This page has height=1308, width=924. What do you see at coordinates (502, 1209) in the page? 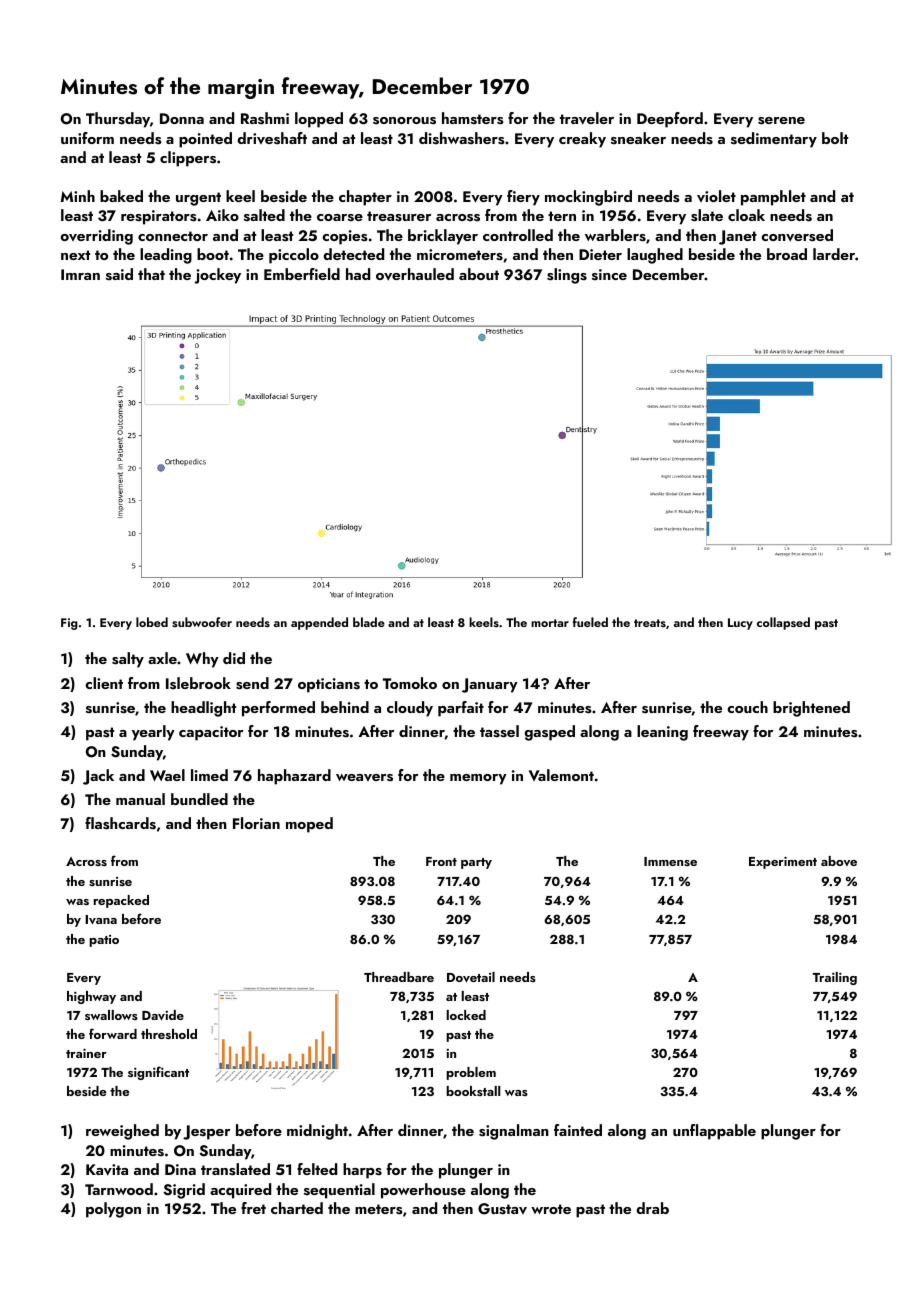
I see `Gustav` at bounding box center [502, 1209].
